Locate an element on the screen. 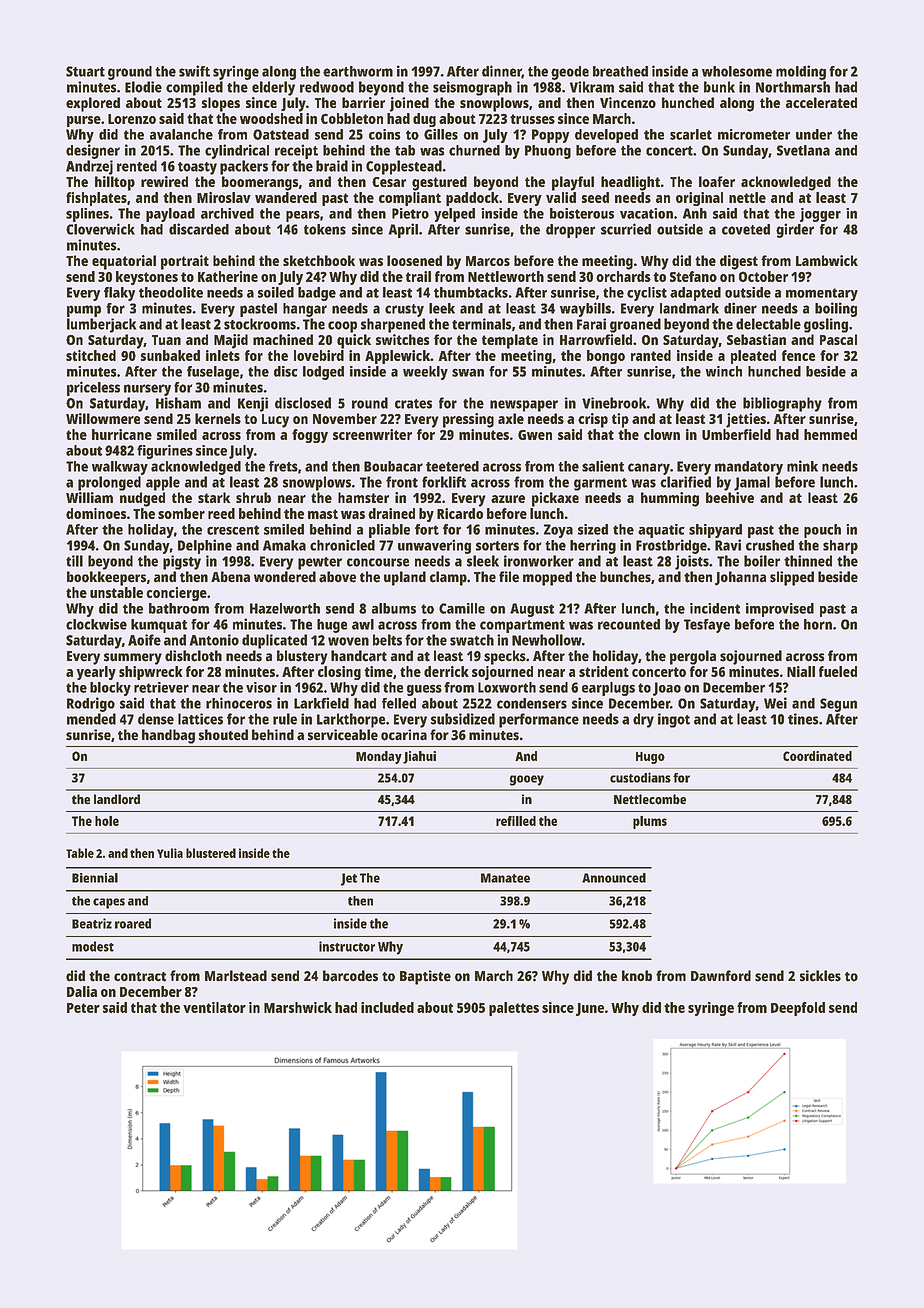 The width and height of the screenshot is (924, 1308). coveted is located at coordinates (746, 229).
